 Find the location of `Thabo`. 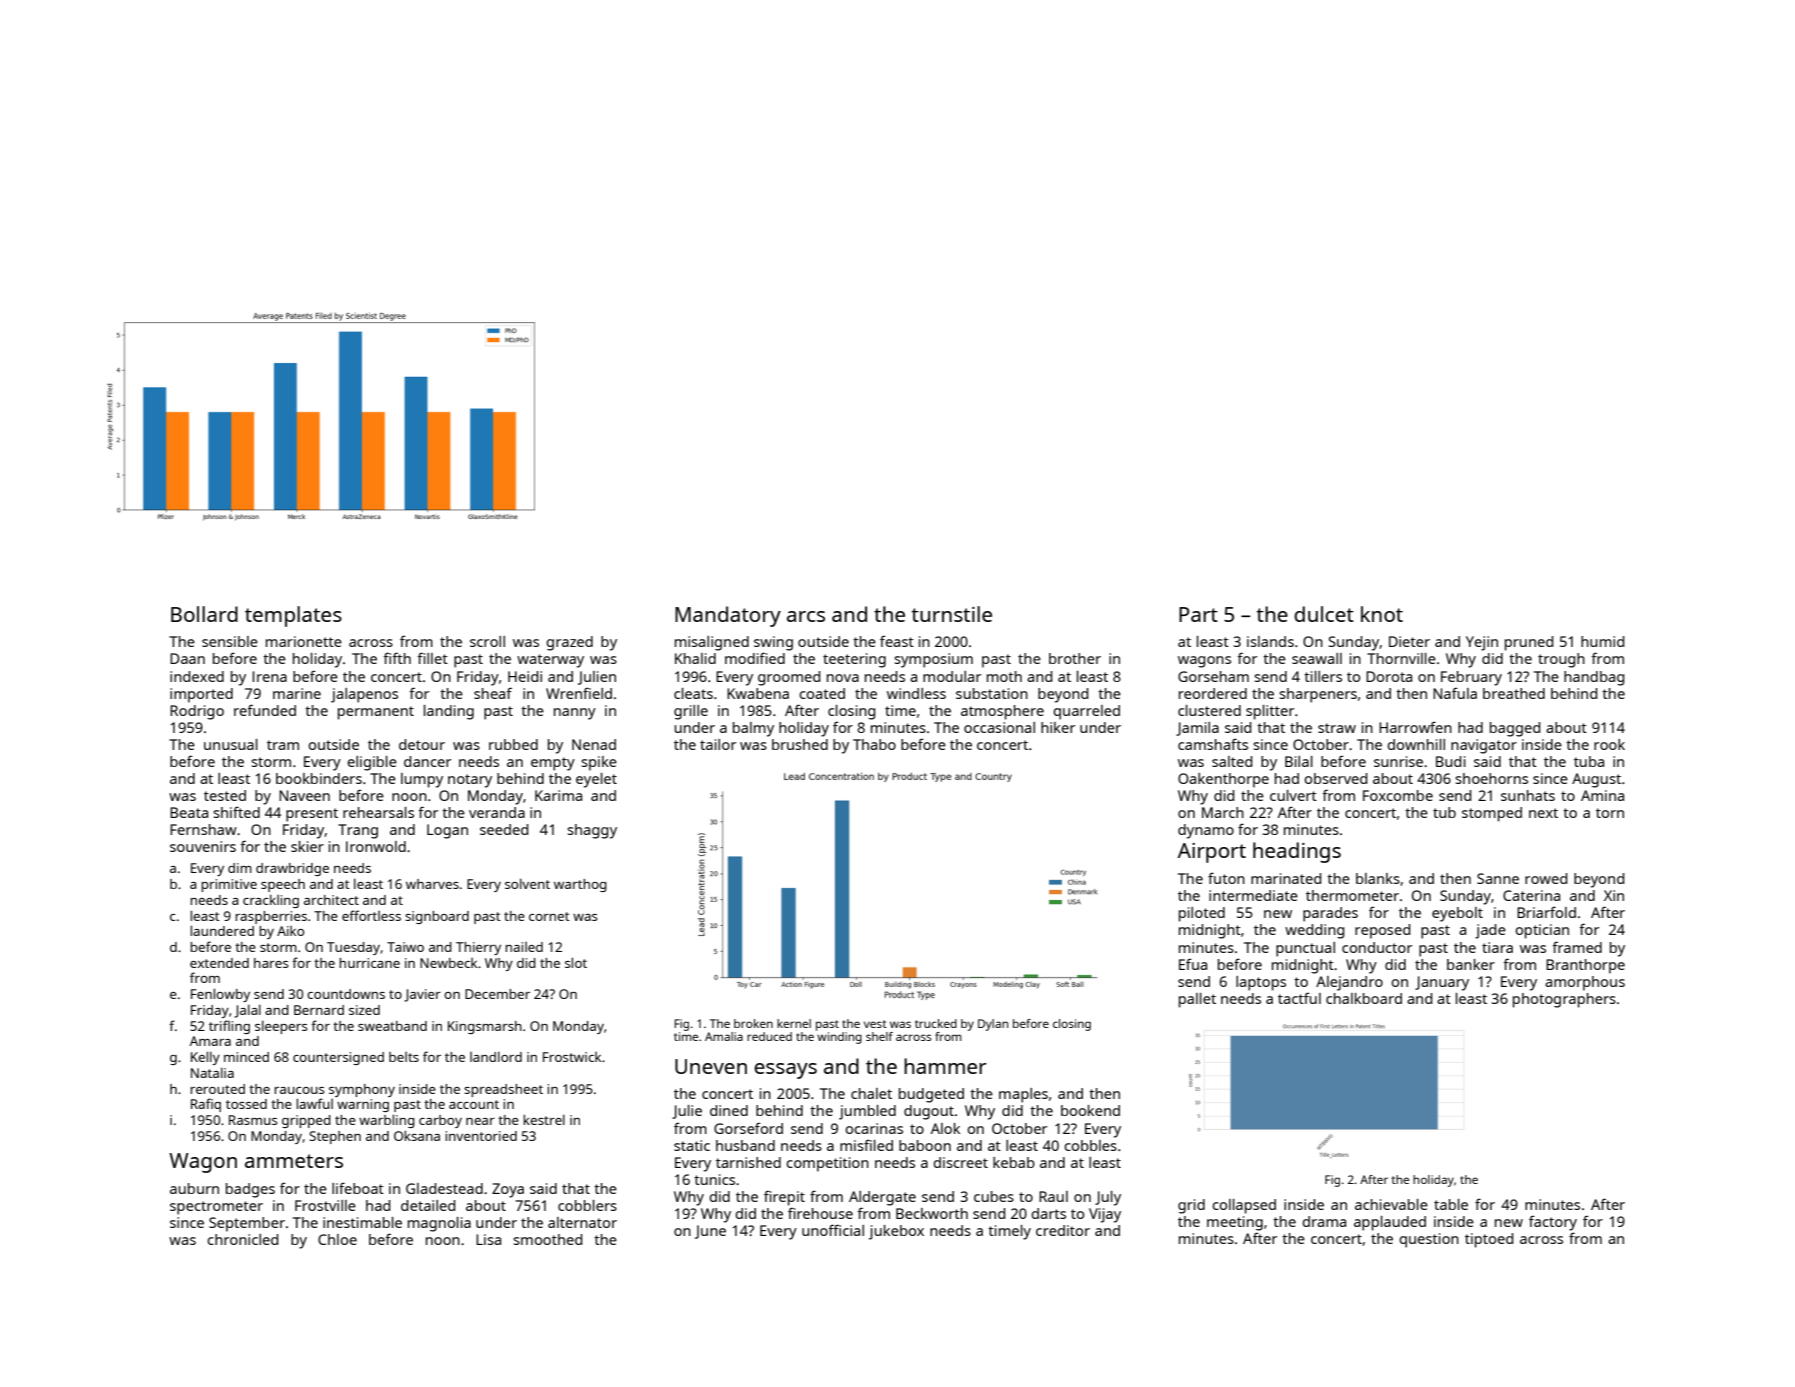

Thabo is located at coordinates (874, 744).
